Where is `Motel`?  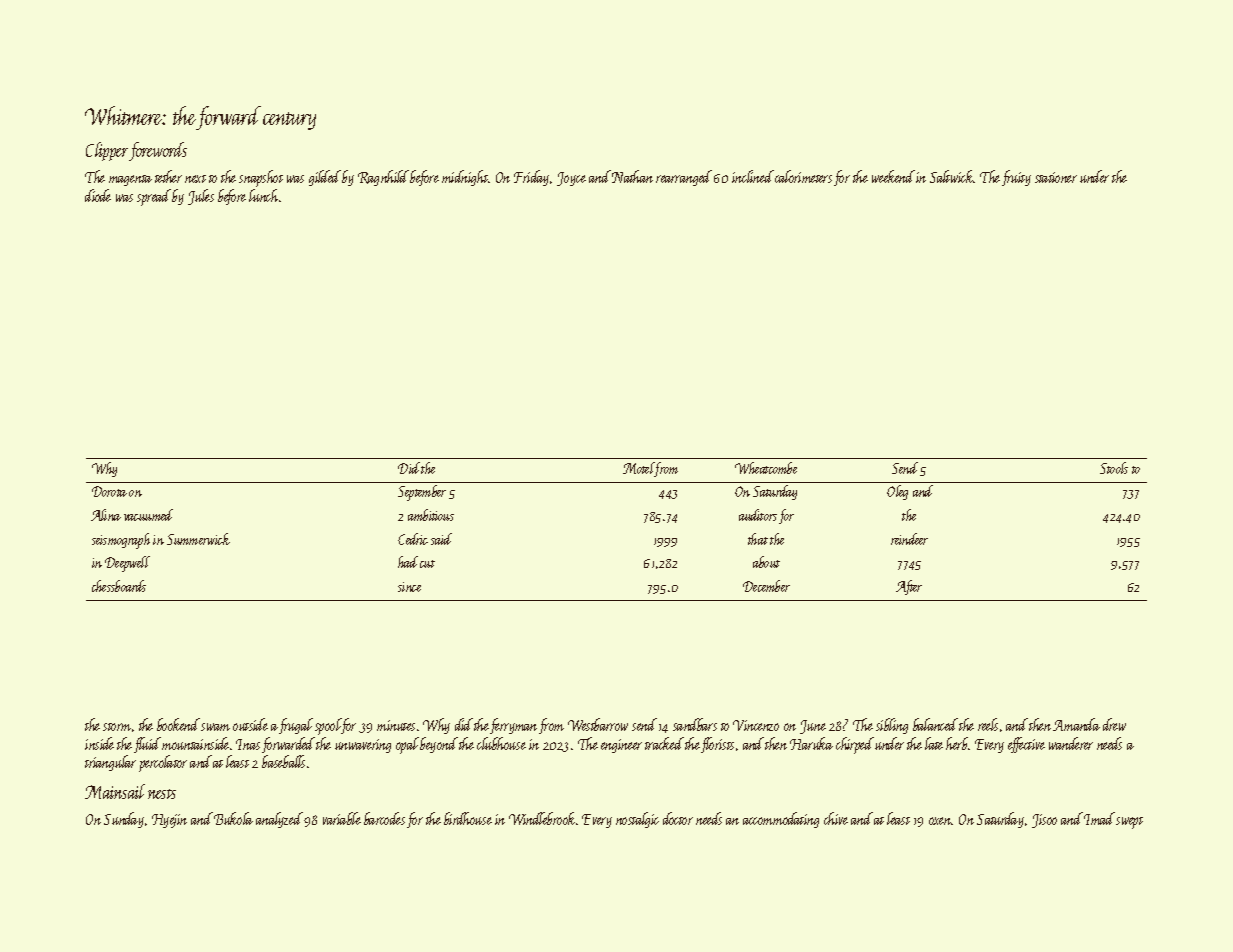
Motel is located at coordinates (639, 469).
